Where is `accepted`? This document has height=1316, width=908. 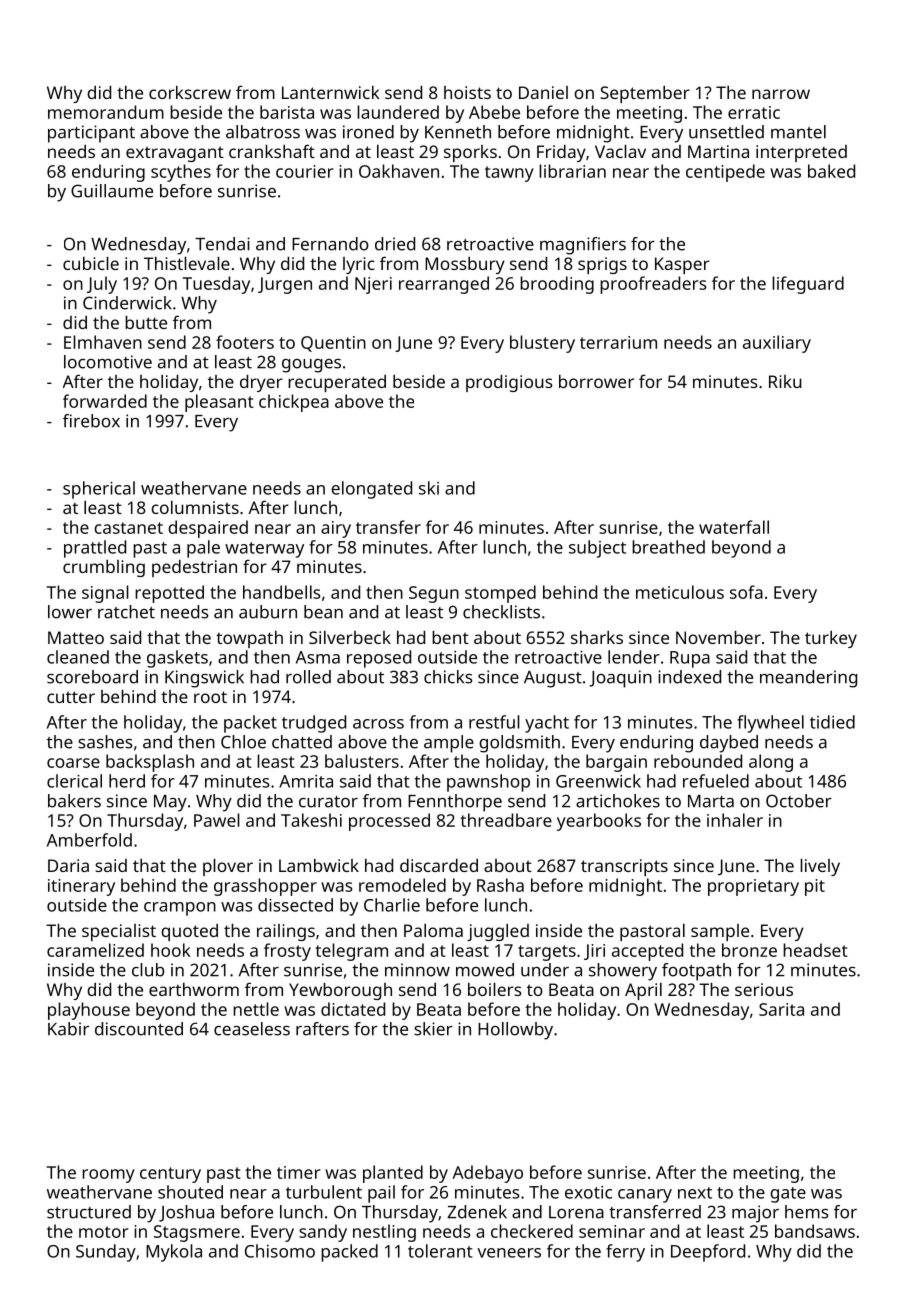
accepted is located at coordinates (647, 952).
